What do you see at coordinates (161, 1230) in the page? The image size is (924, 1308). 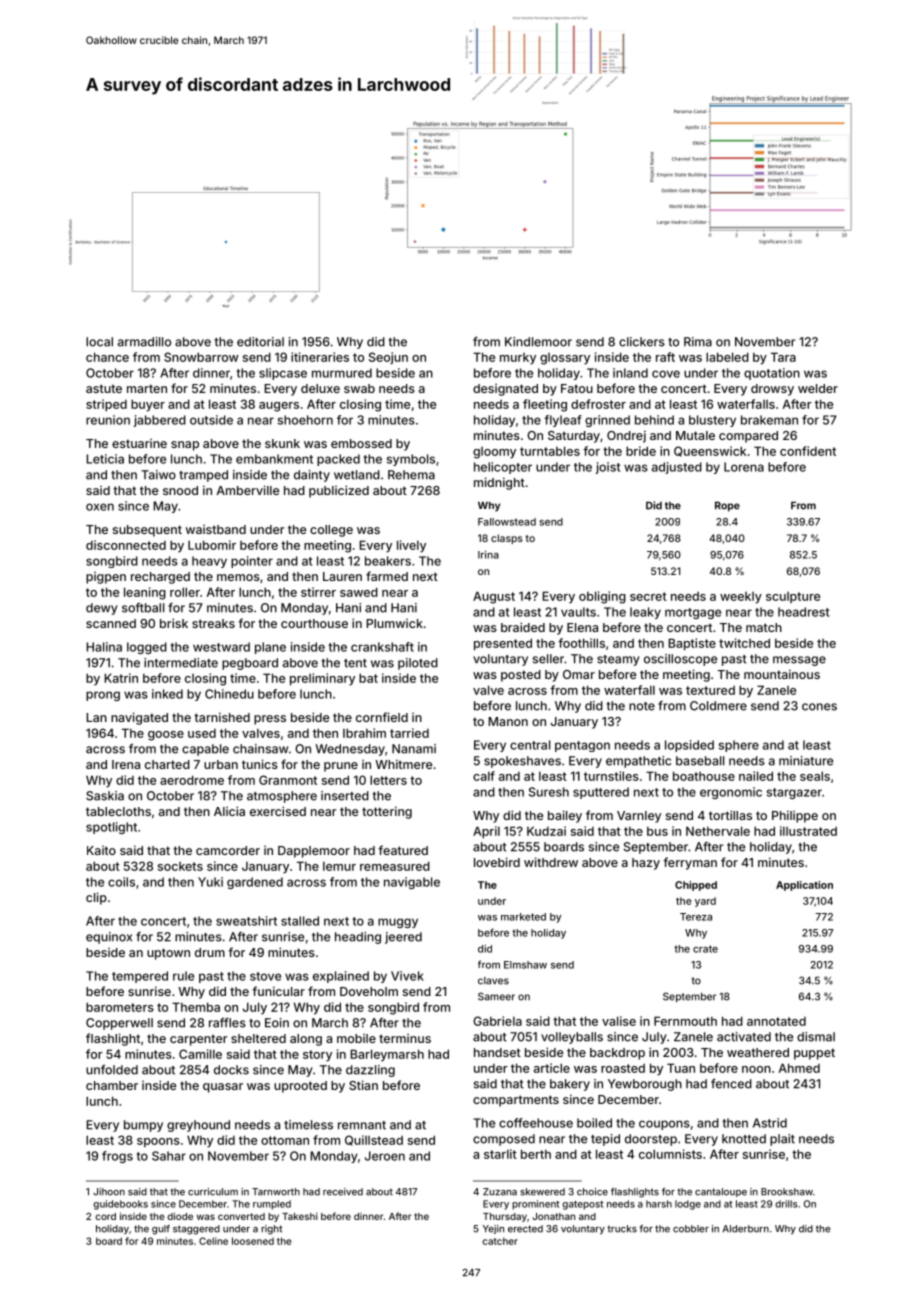 I see `gulf` at bounding box center [161, 1230].
